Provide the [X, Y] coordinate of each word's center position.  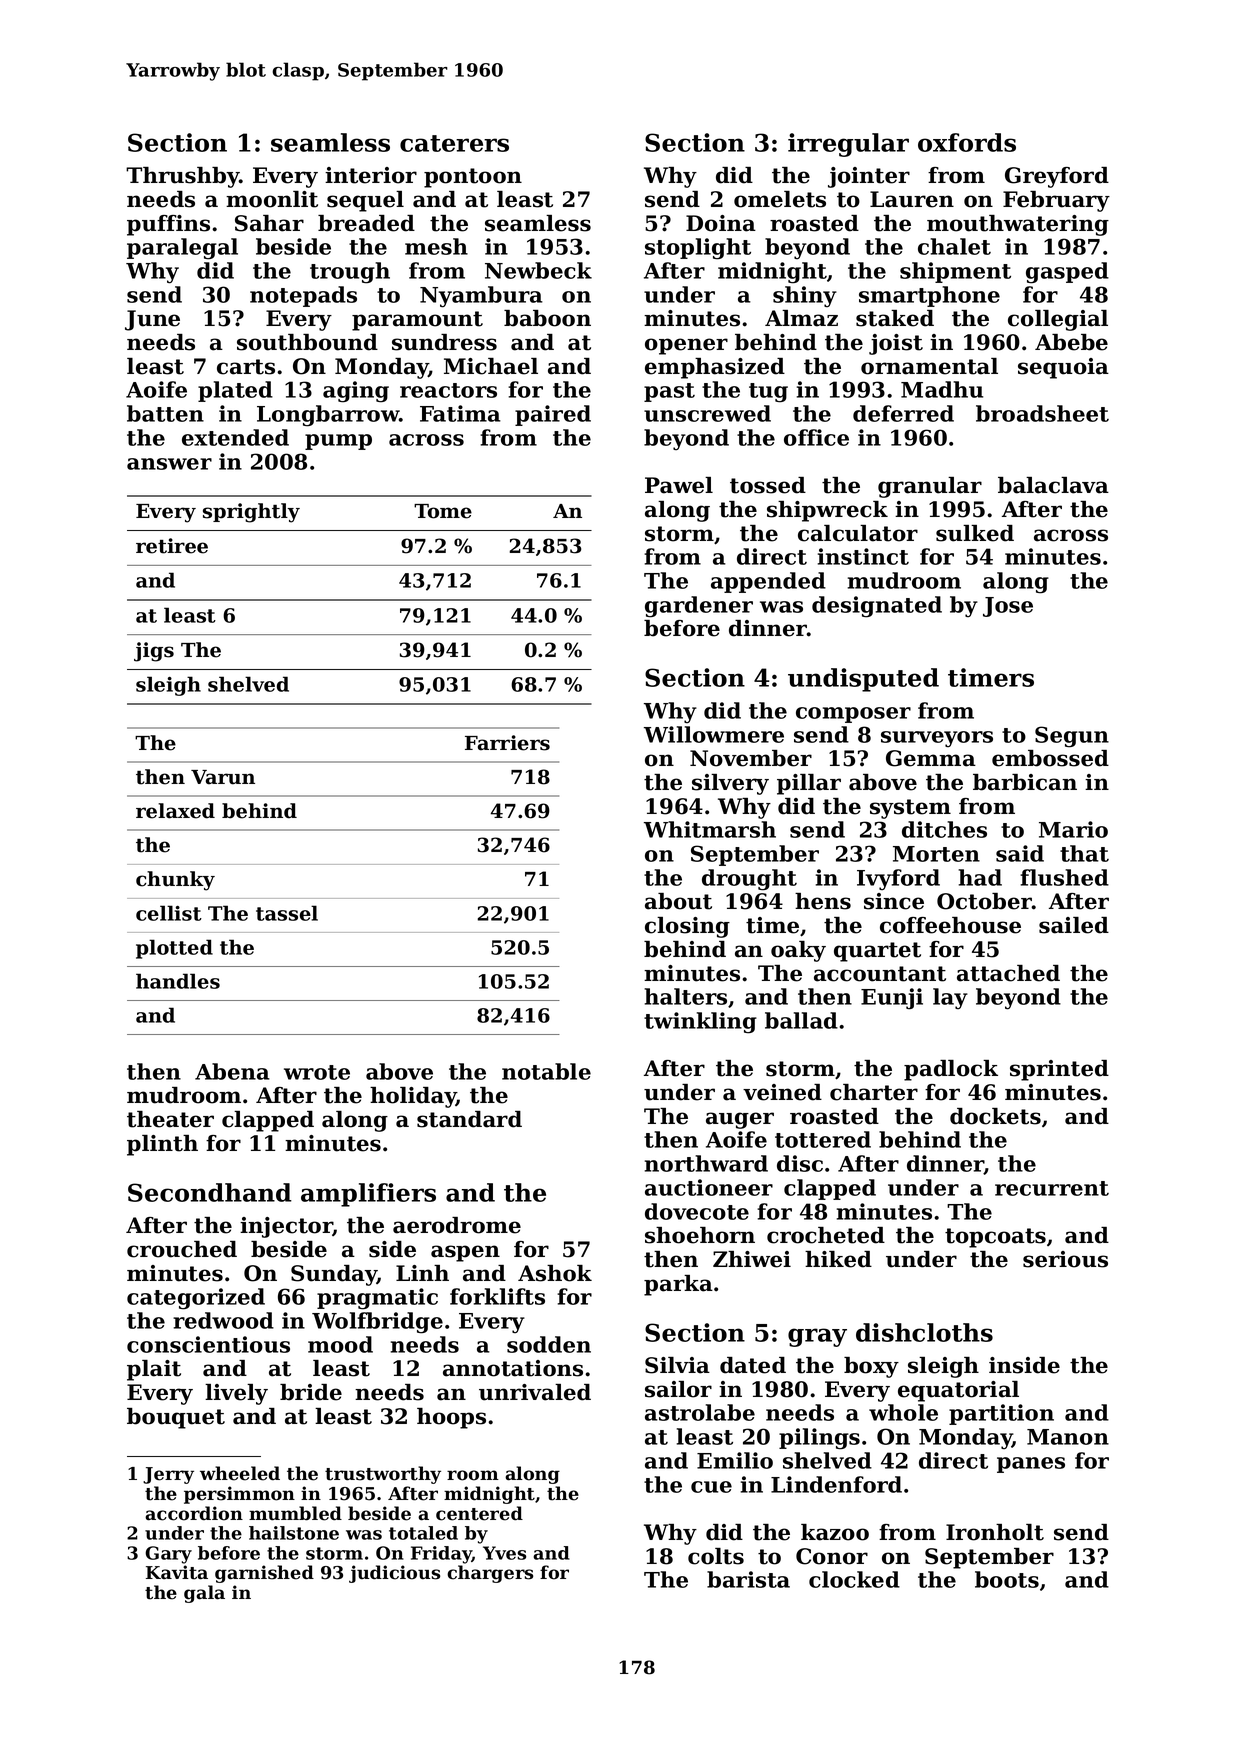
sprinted [1059, 1070]
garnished [264, 1574]
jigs [154, 652]
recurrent [1052, 1188]
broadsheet [1042, 413]
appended [768, 582]
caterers [454, 143]
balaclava [1053, 485]
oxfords [967, 142]
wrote [317, 1072]
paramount [417, 321]
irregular [848, 145]
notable [546, 1071]
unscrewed [707, 413]
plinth [162, 1145]
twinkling [700, 1023]
